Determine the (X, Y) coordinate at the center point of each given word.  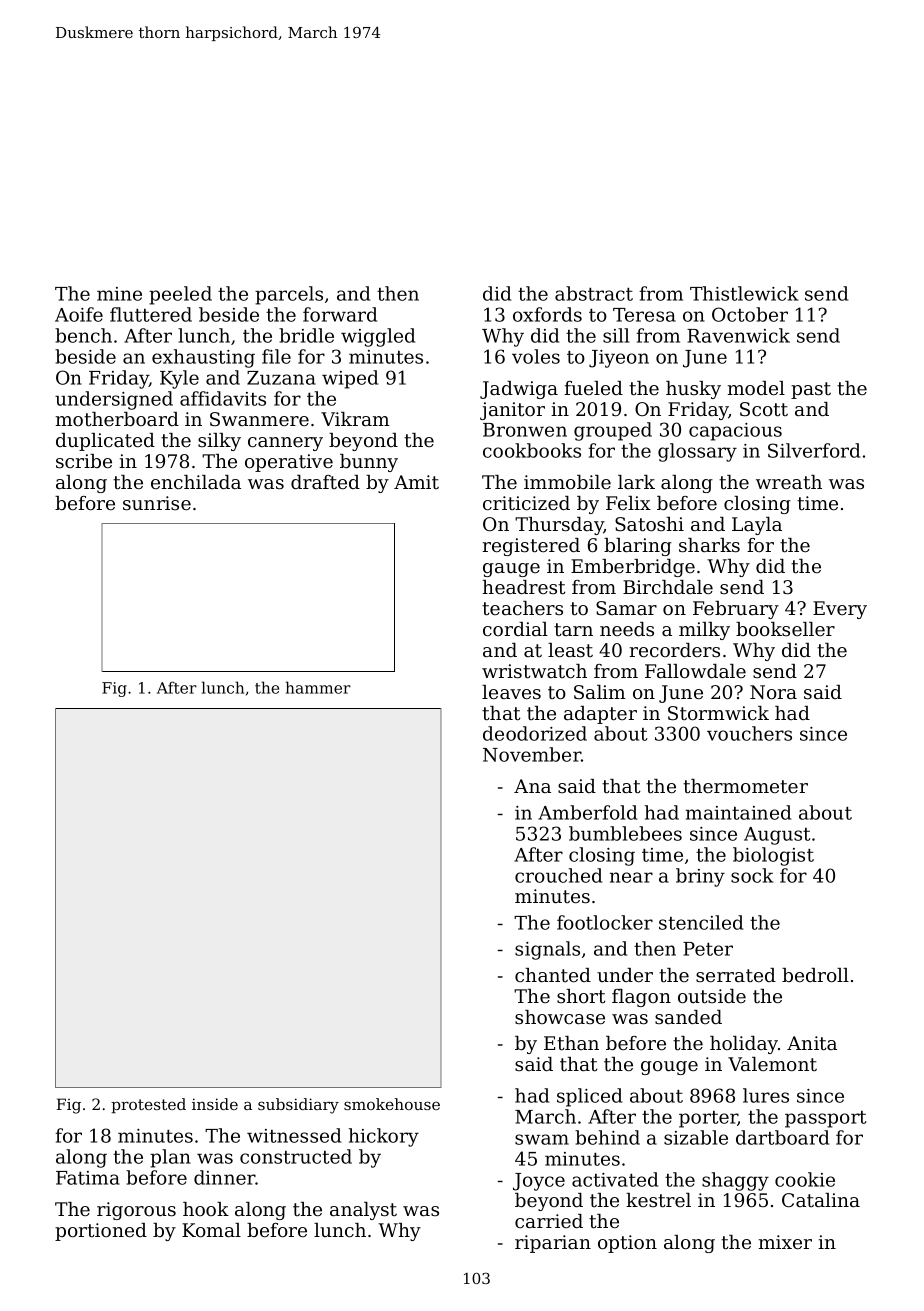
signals (547, 950)
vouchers (749, 733)
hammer (318, 687)
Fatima (88, 1178)
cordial (515, 629)
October (750, 314)
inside (215, 1104)
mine (119, 294)
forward (340, 314)
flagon (641, 998)
